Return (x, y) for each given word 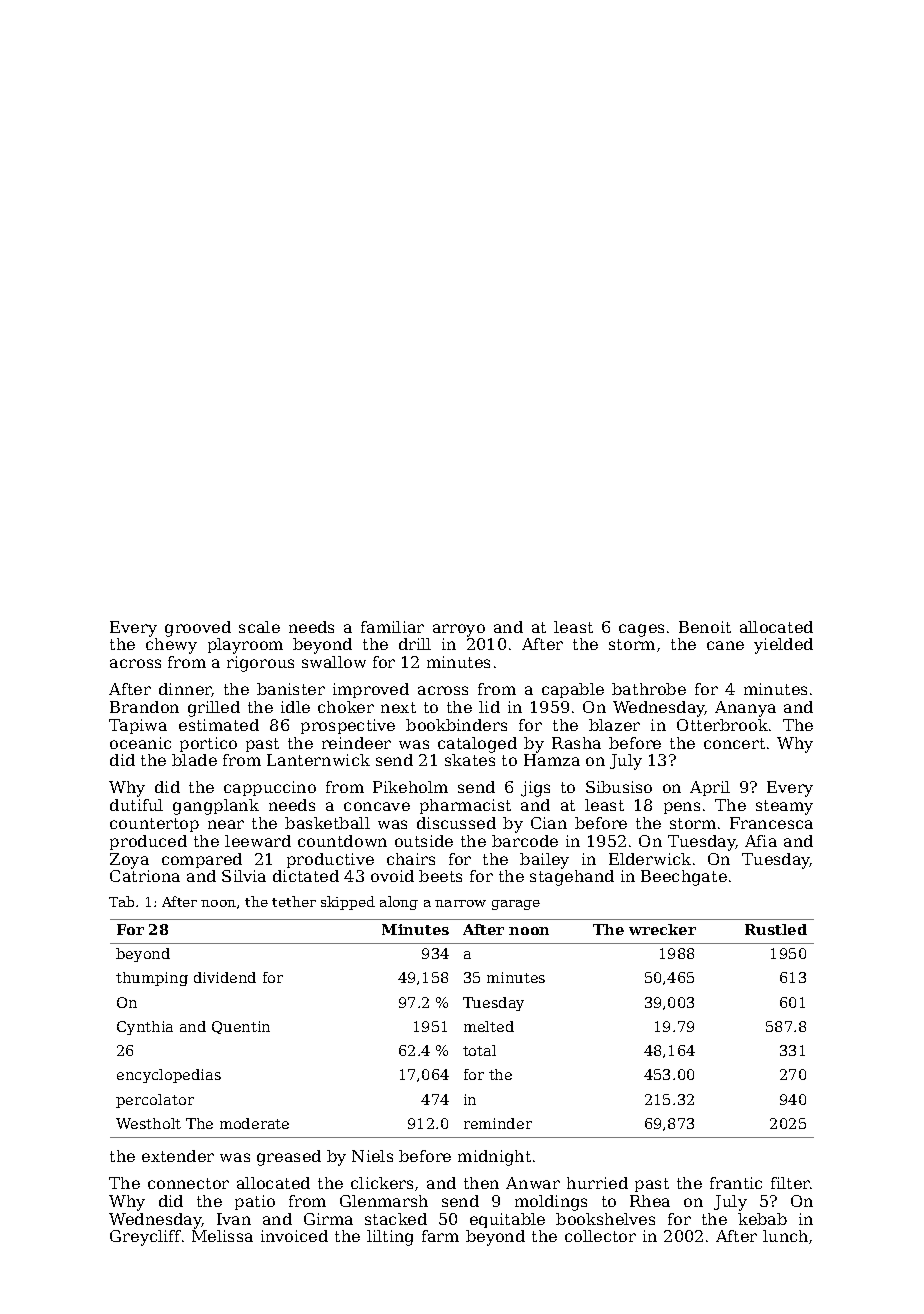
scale (259, 627)
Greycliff (145, 1238)
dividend (225, 977)
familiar (392, 627)
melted (489, 1026)
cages (641, 630)
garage (516, 905)
